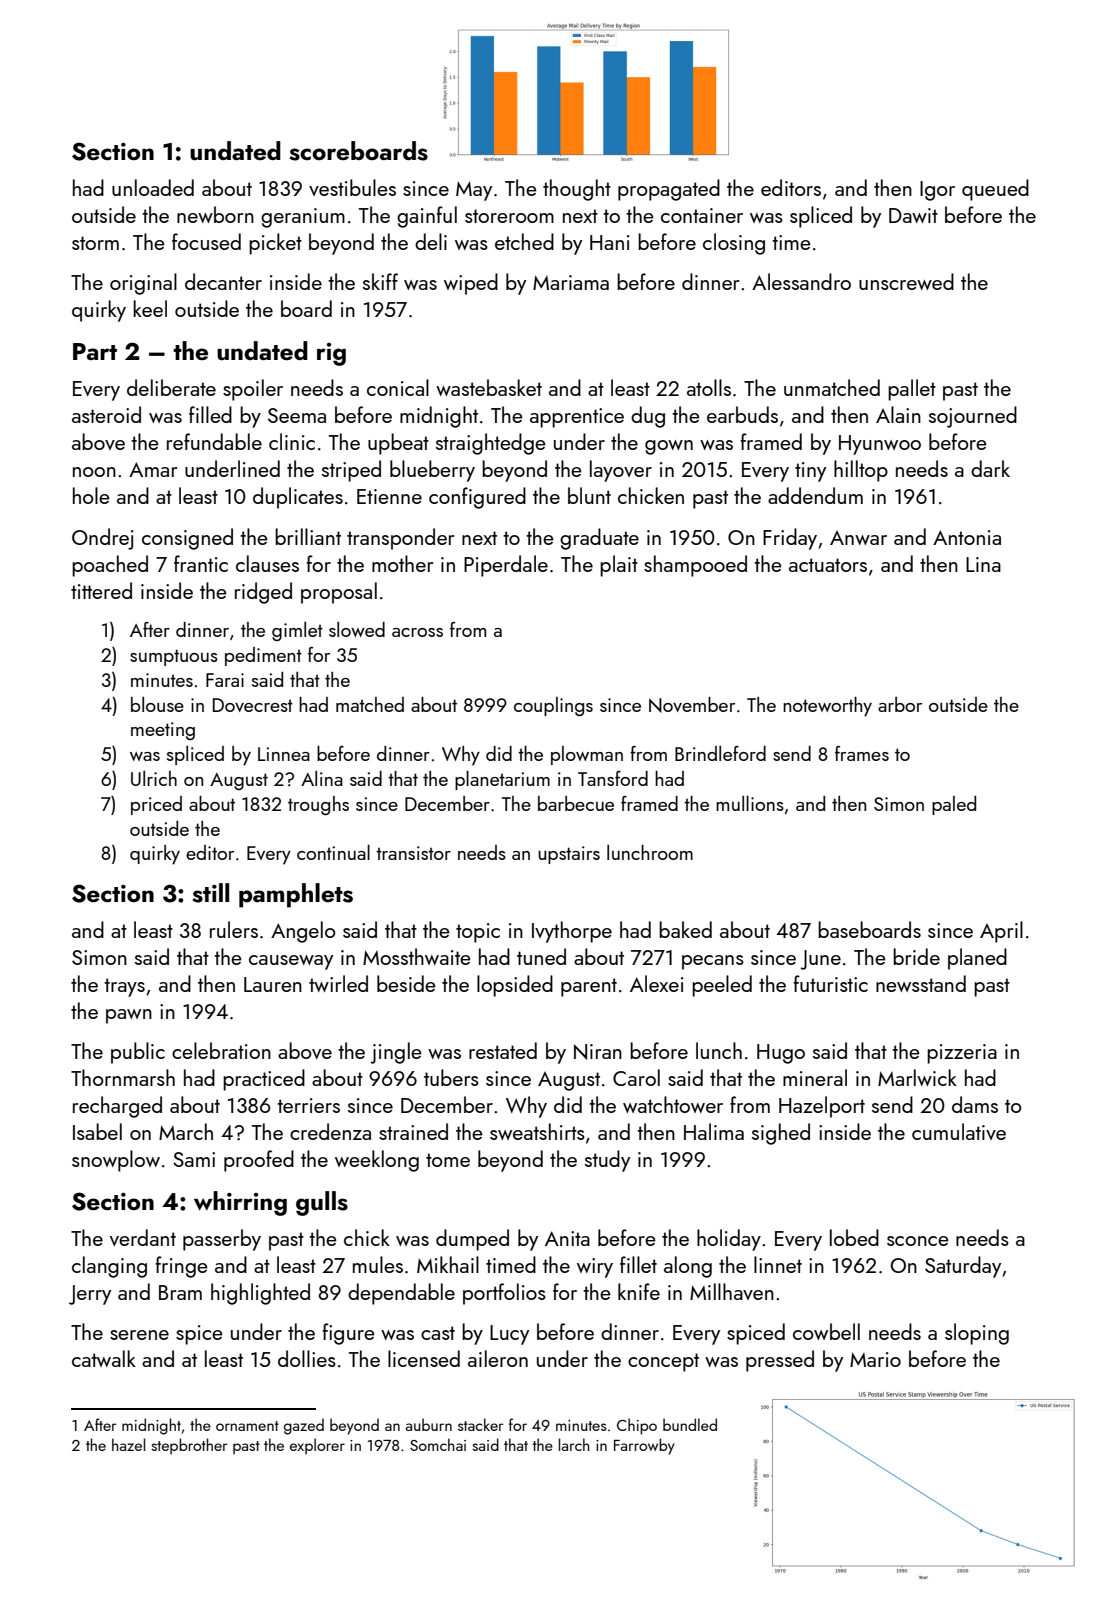  What do you see at coordinates (598, 1052) in the document?
I see `Niran` at bounding box center [598, 1052].
